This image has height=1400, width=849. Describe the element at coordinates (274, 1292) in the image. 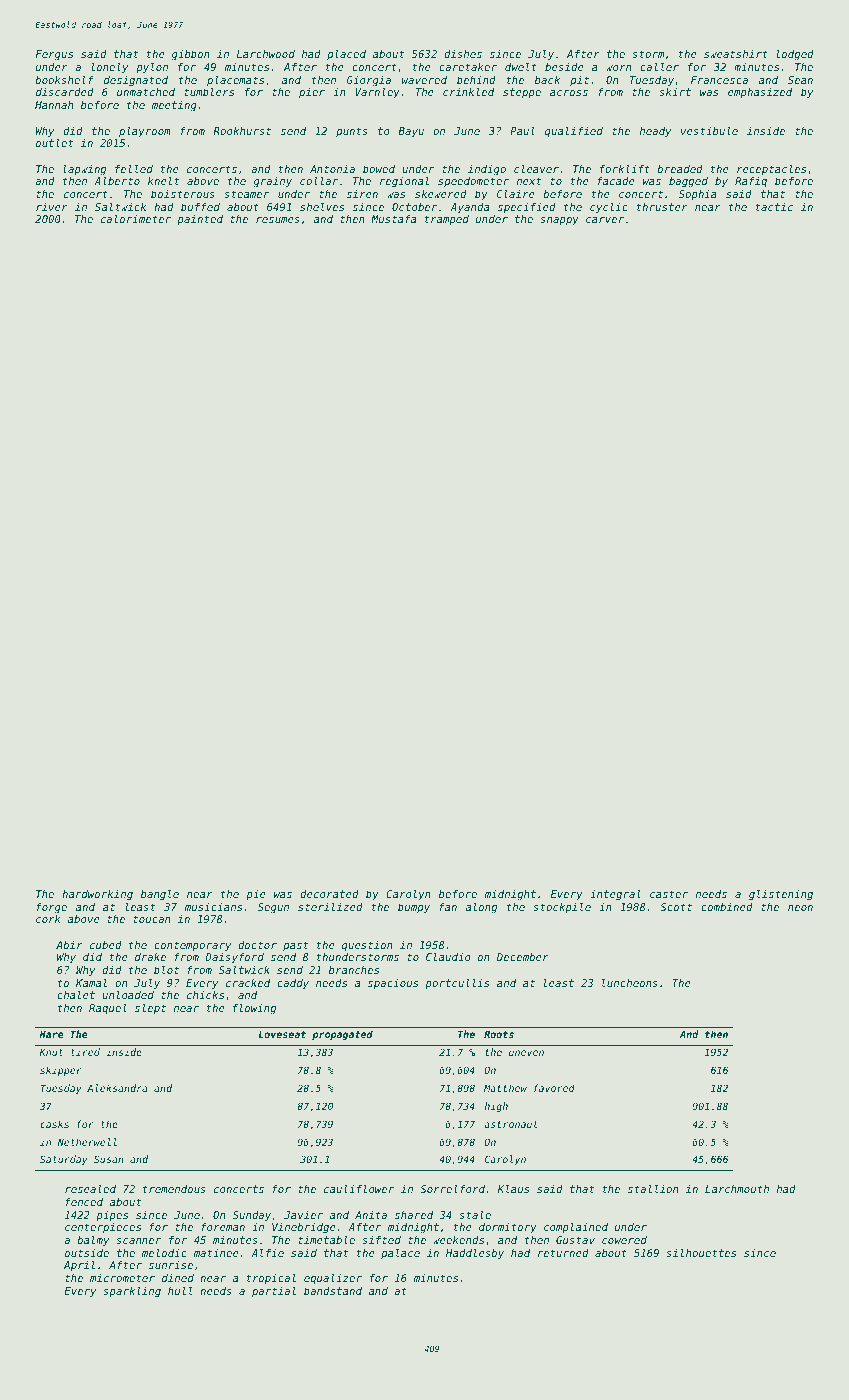

I see `partial` at that location.
